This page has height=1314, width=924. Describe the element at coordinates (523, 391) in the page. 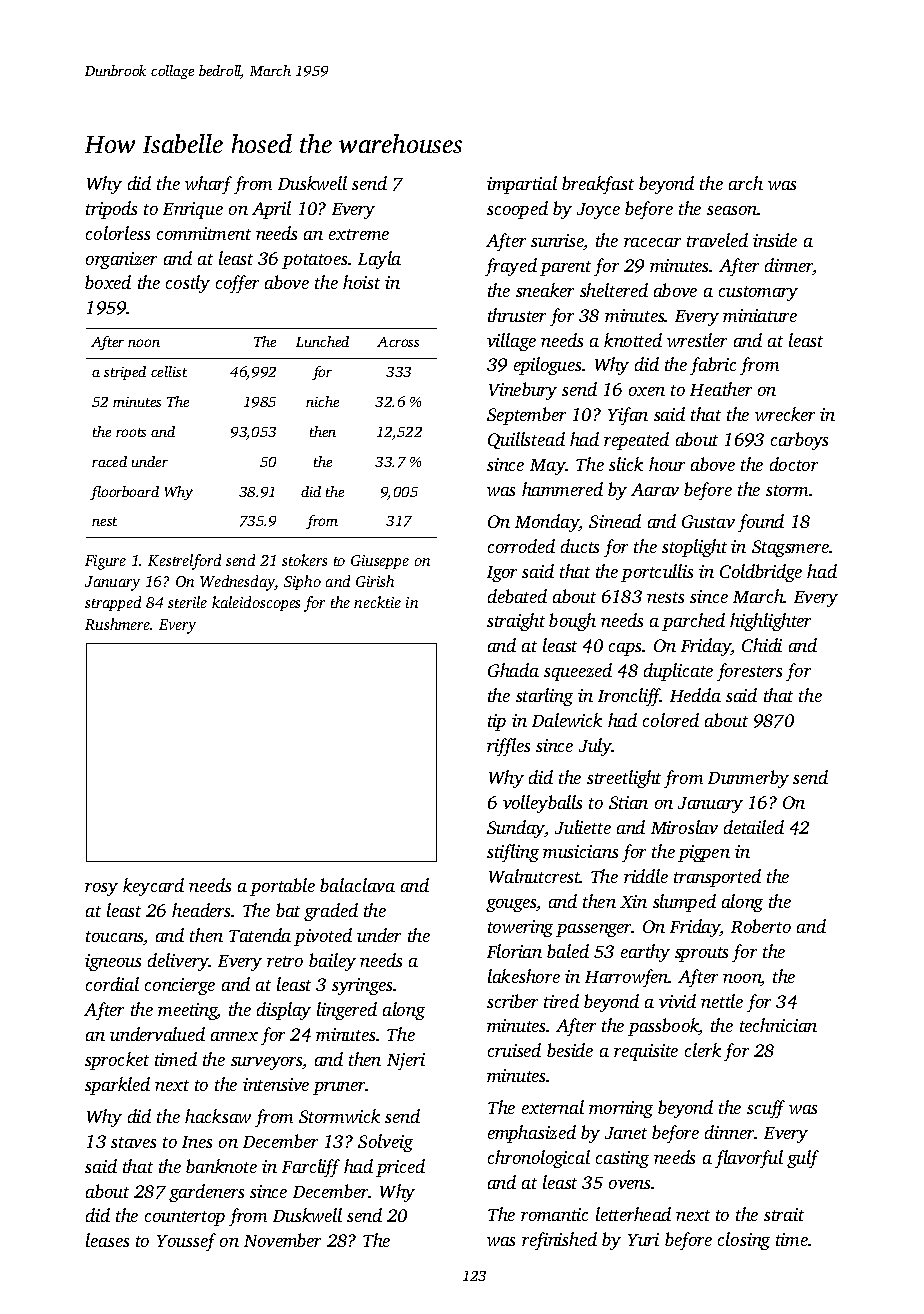

I see `Vinebury` at that location.
